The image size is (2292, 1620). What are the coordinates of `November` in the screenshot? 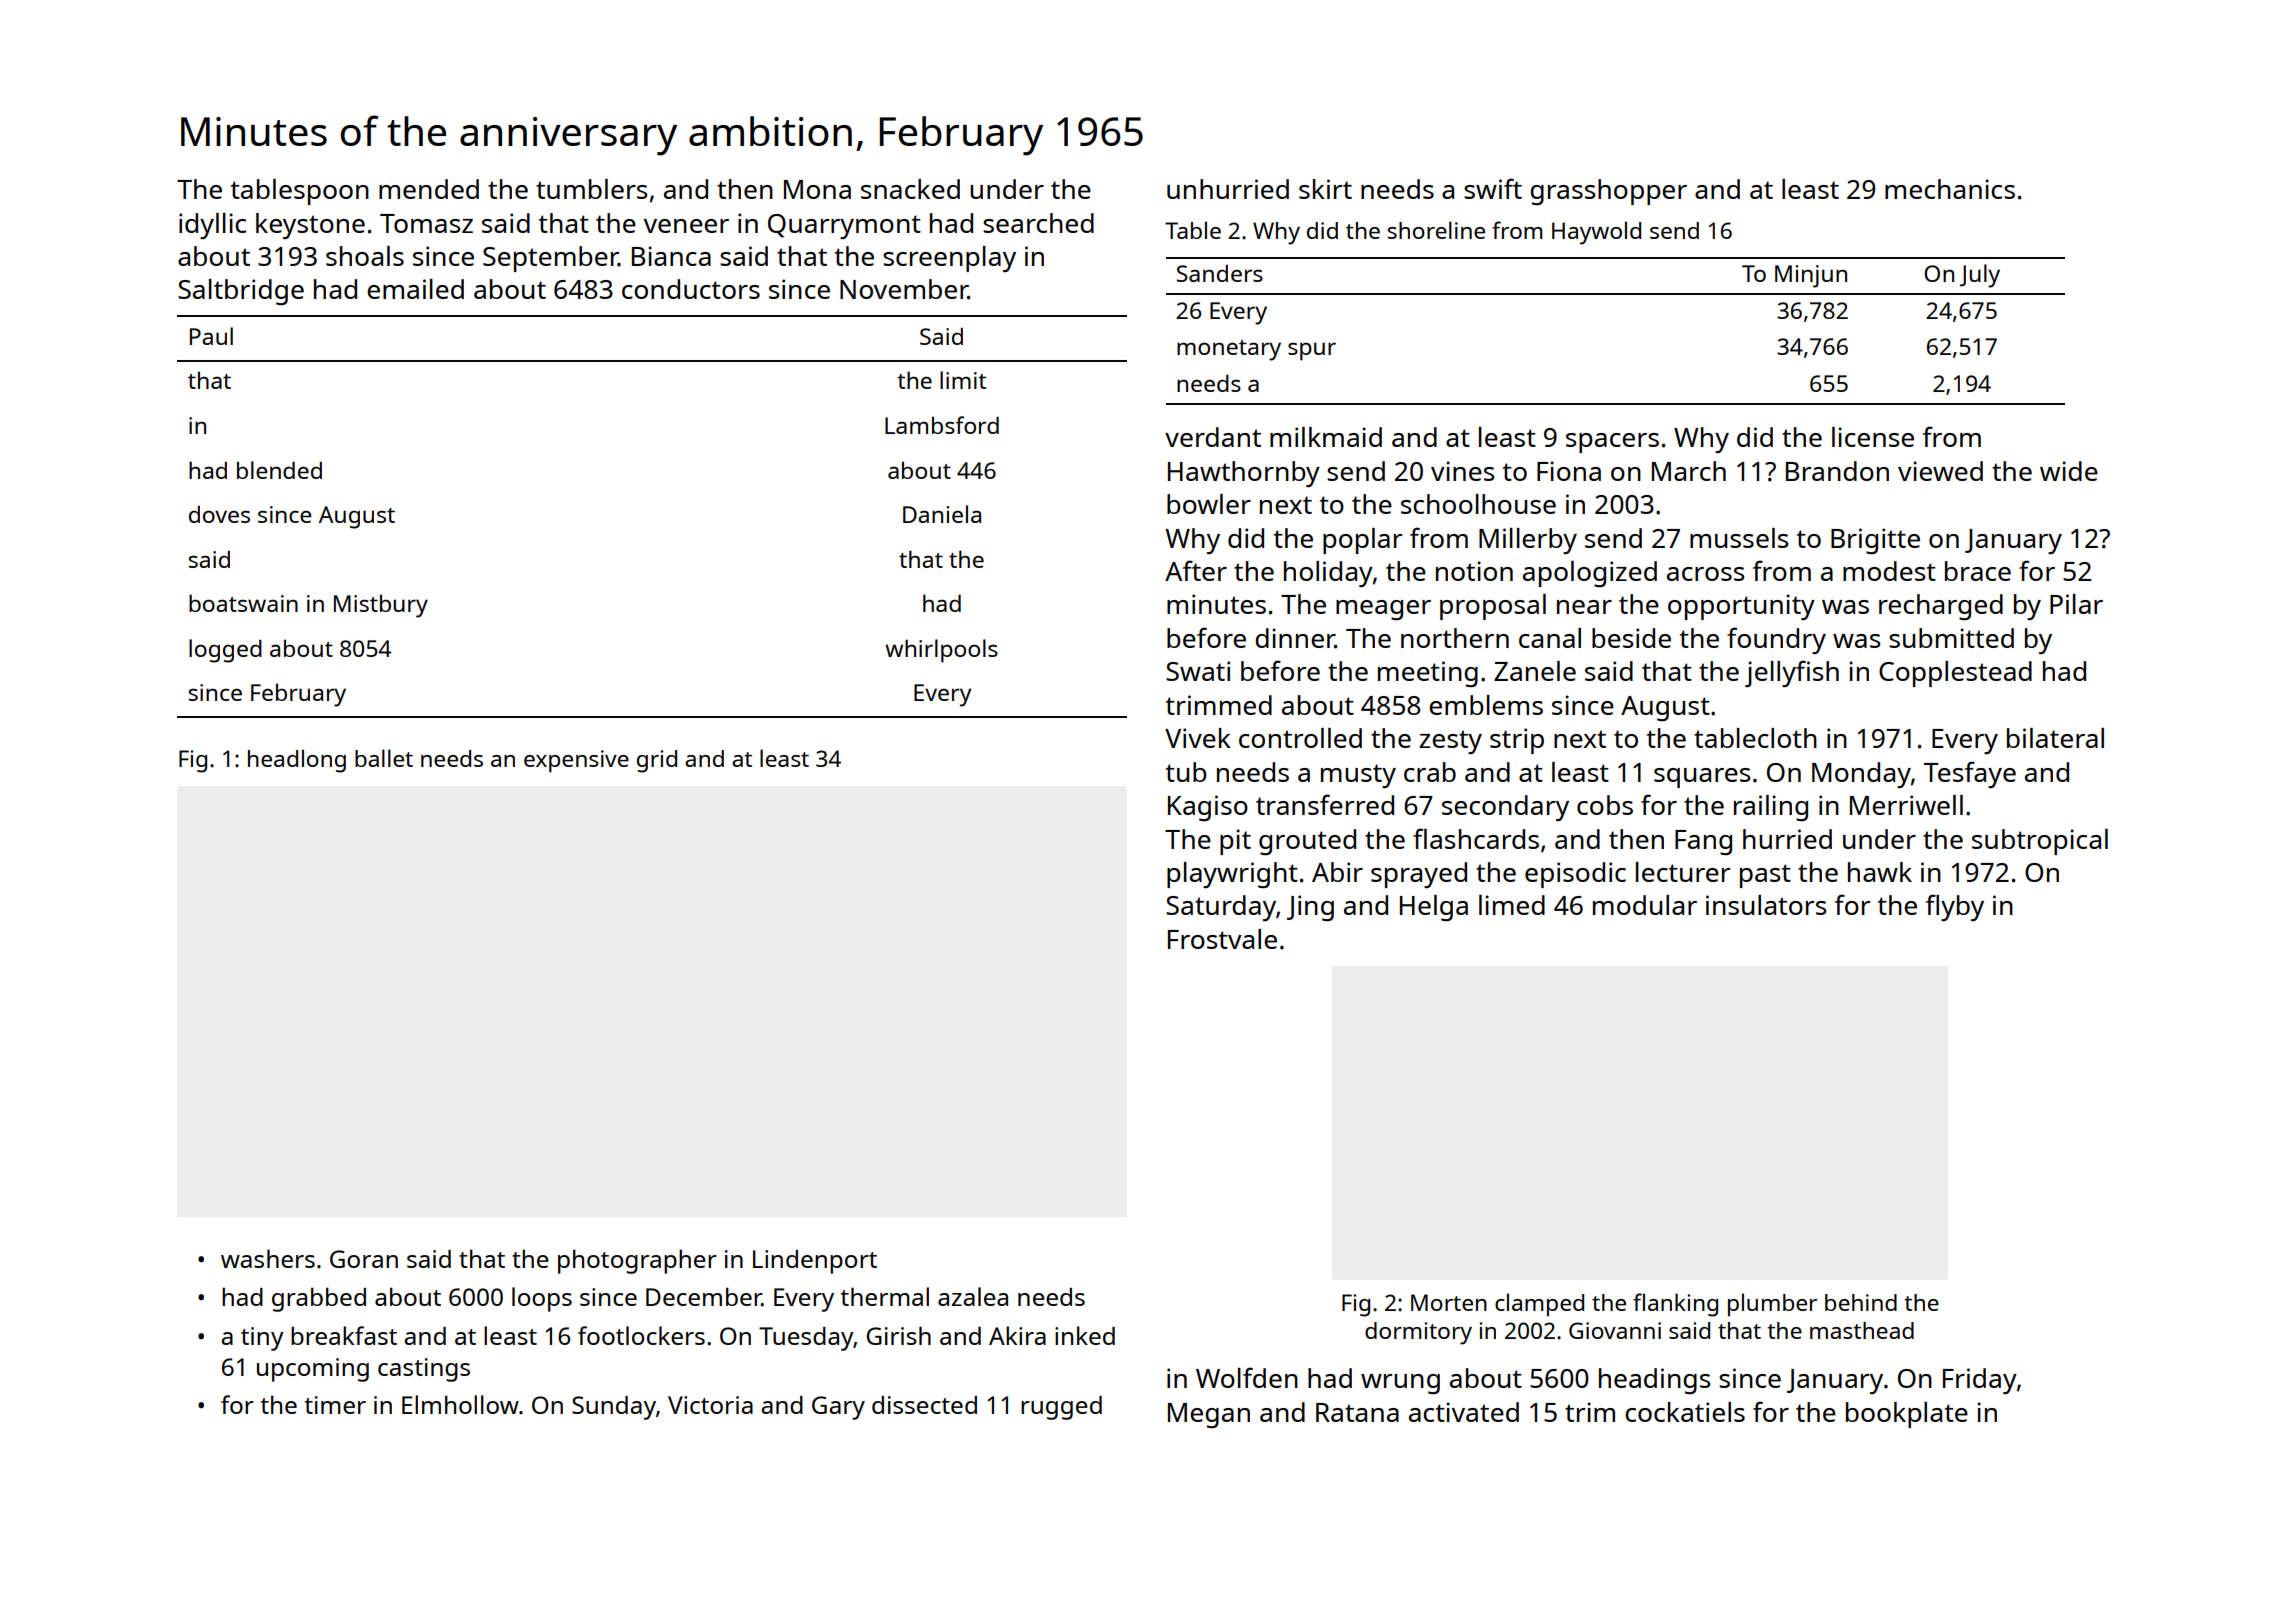 It's located at (904, 289).
